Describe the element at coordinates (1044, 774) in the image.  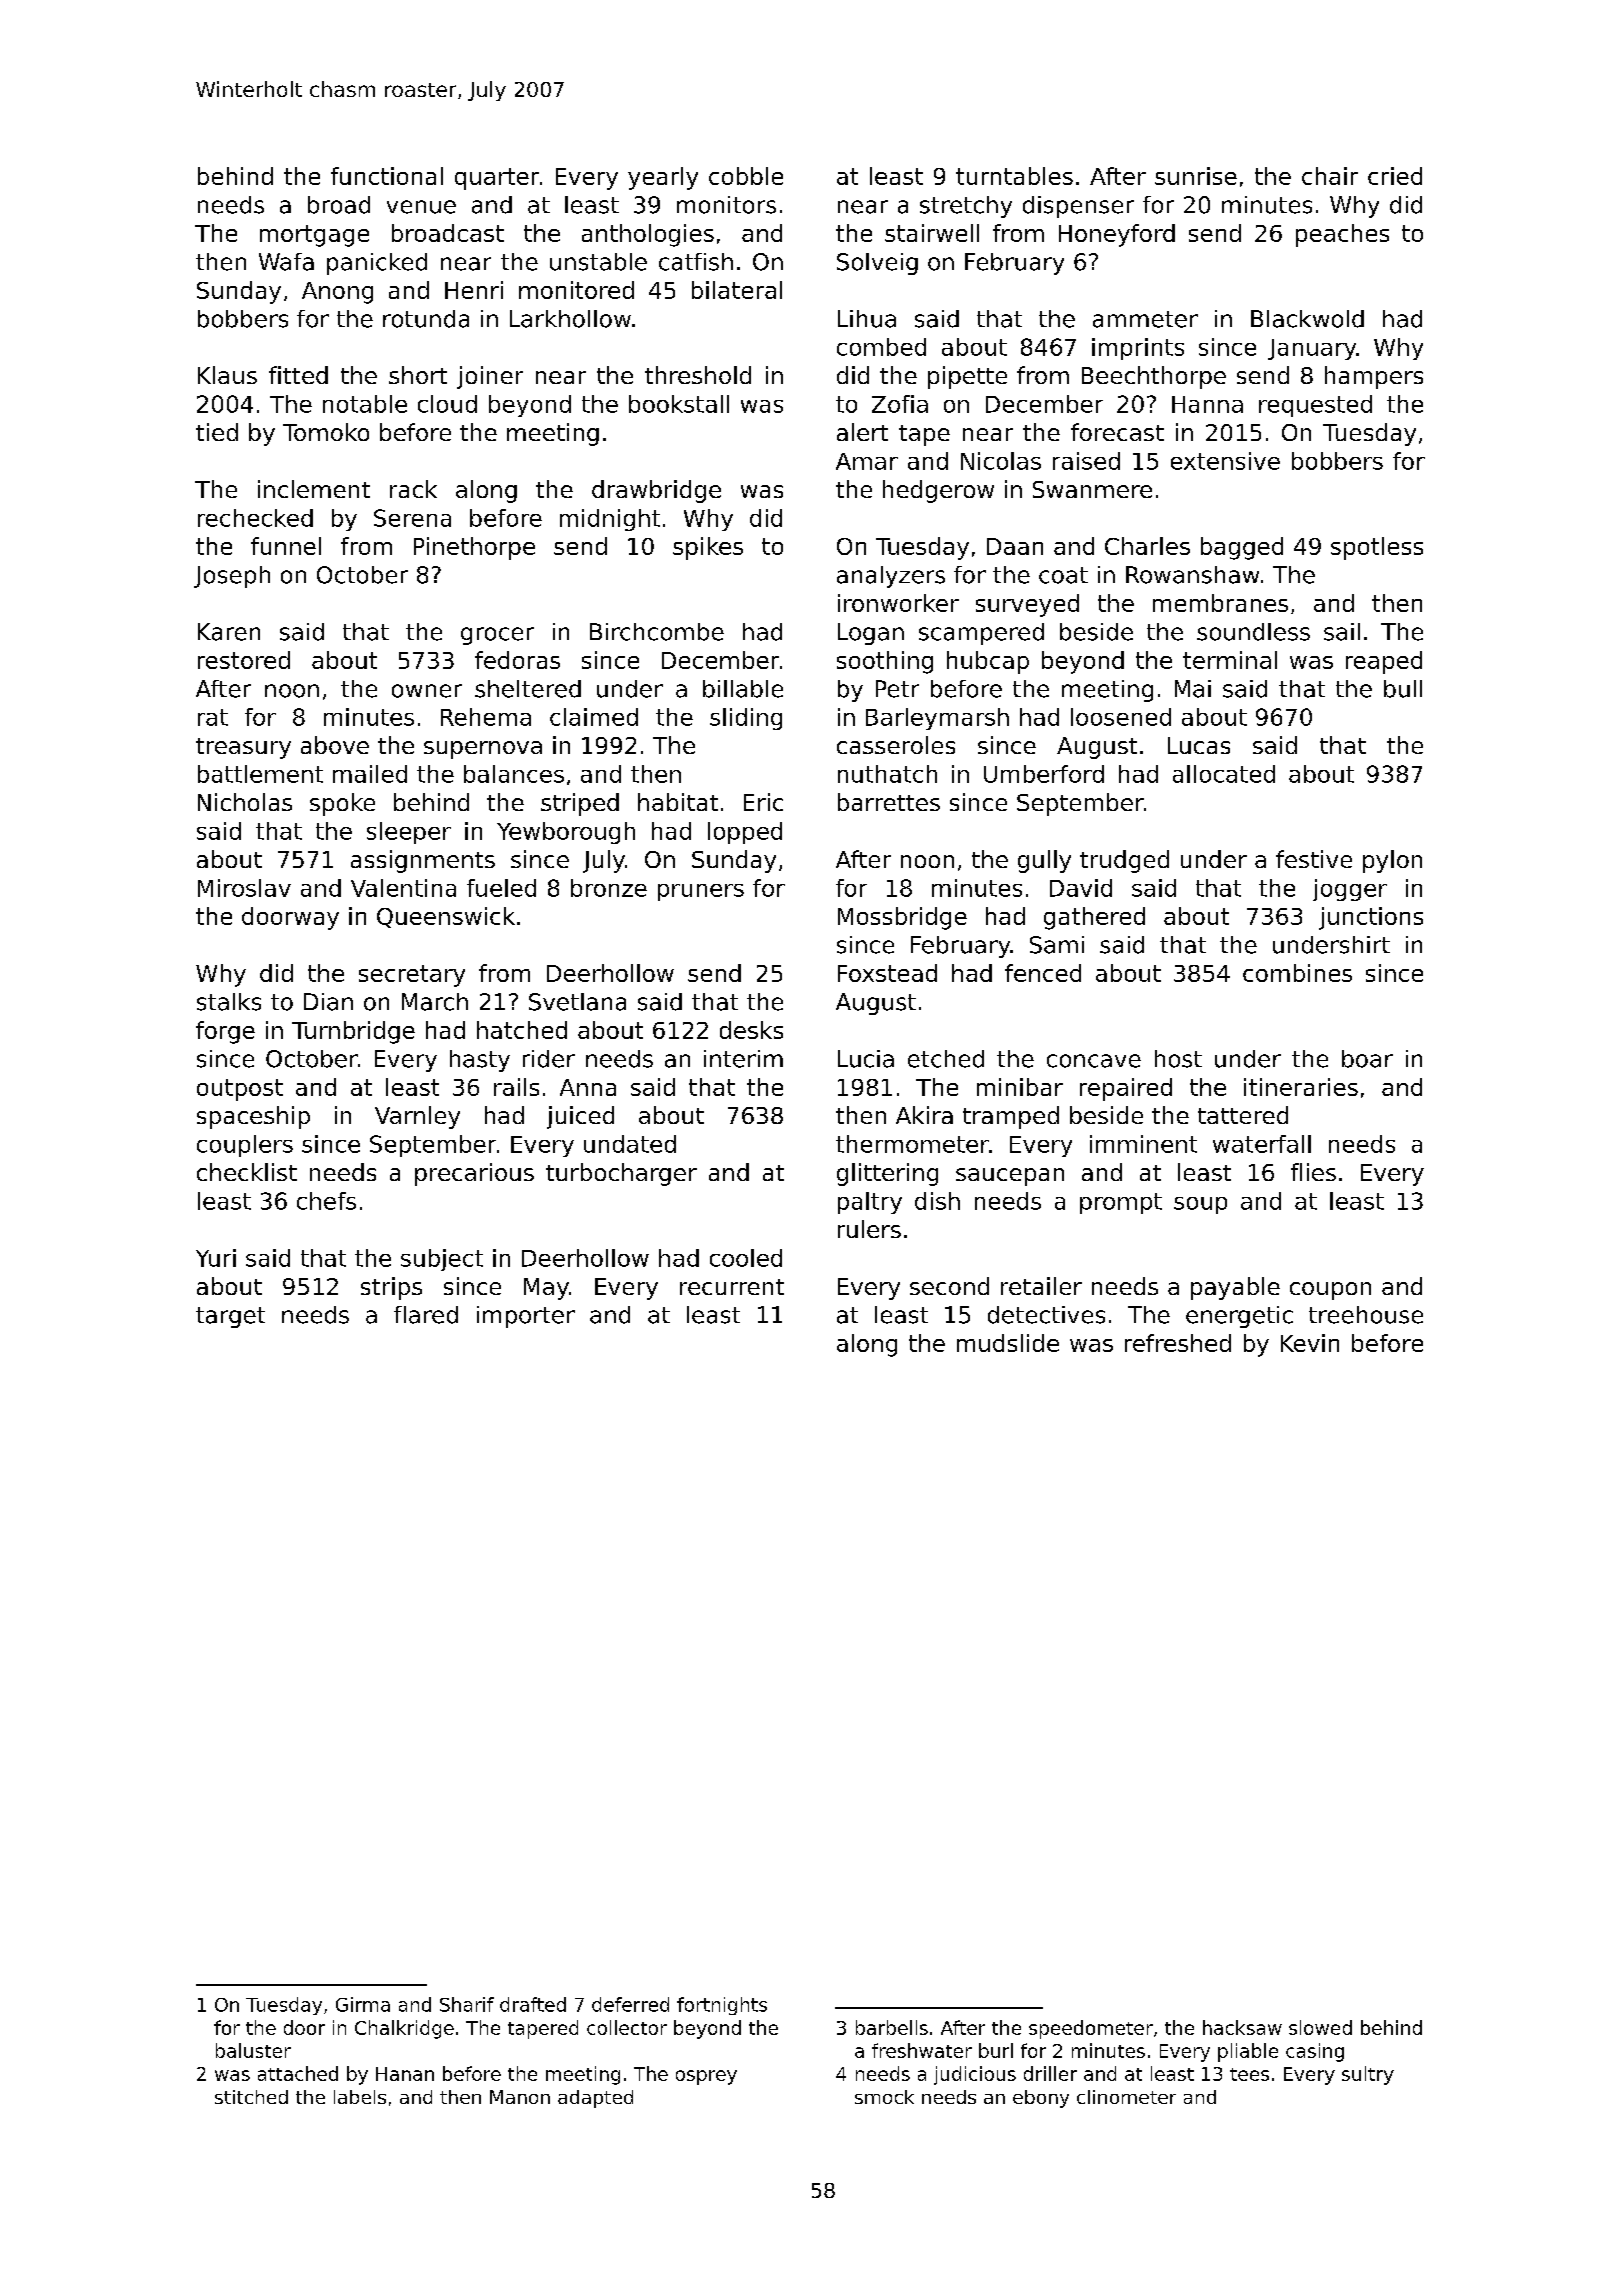
I see `Umberford` at that location.
